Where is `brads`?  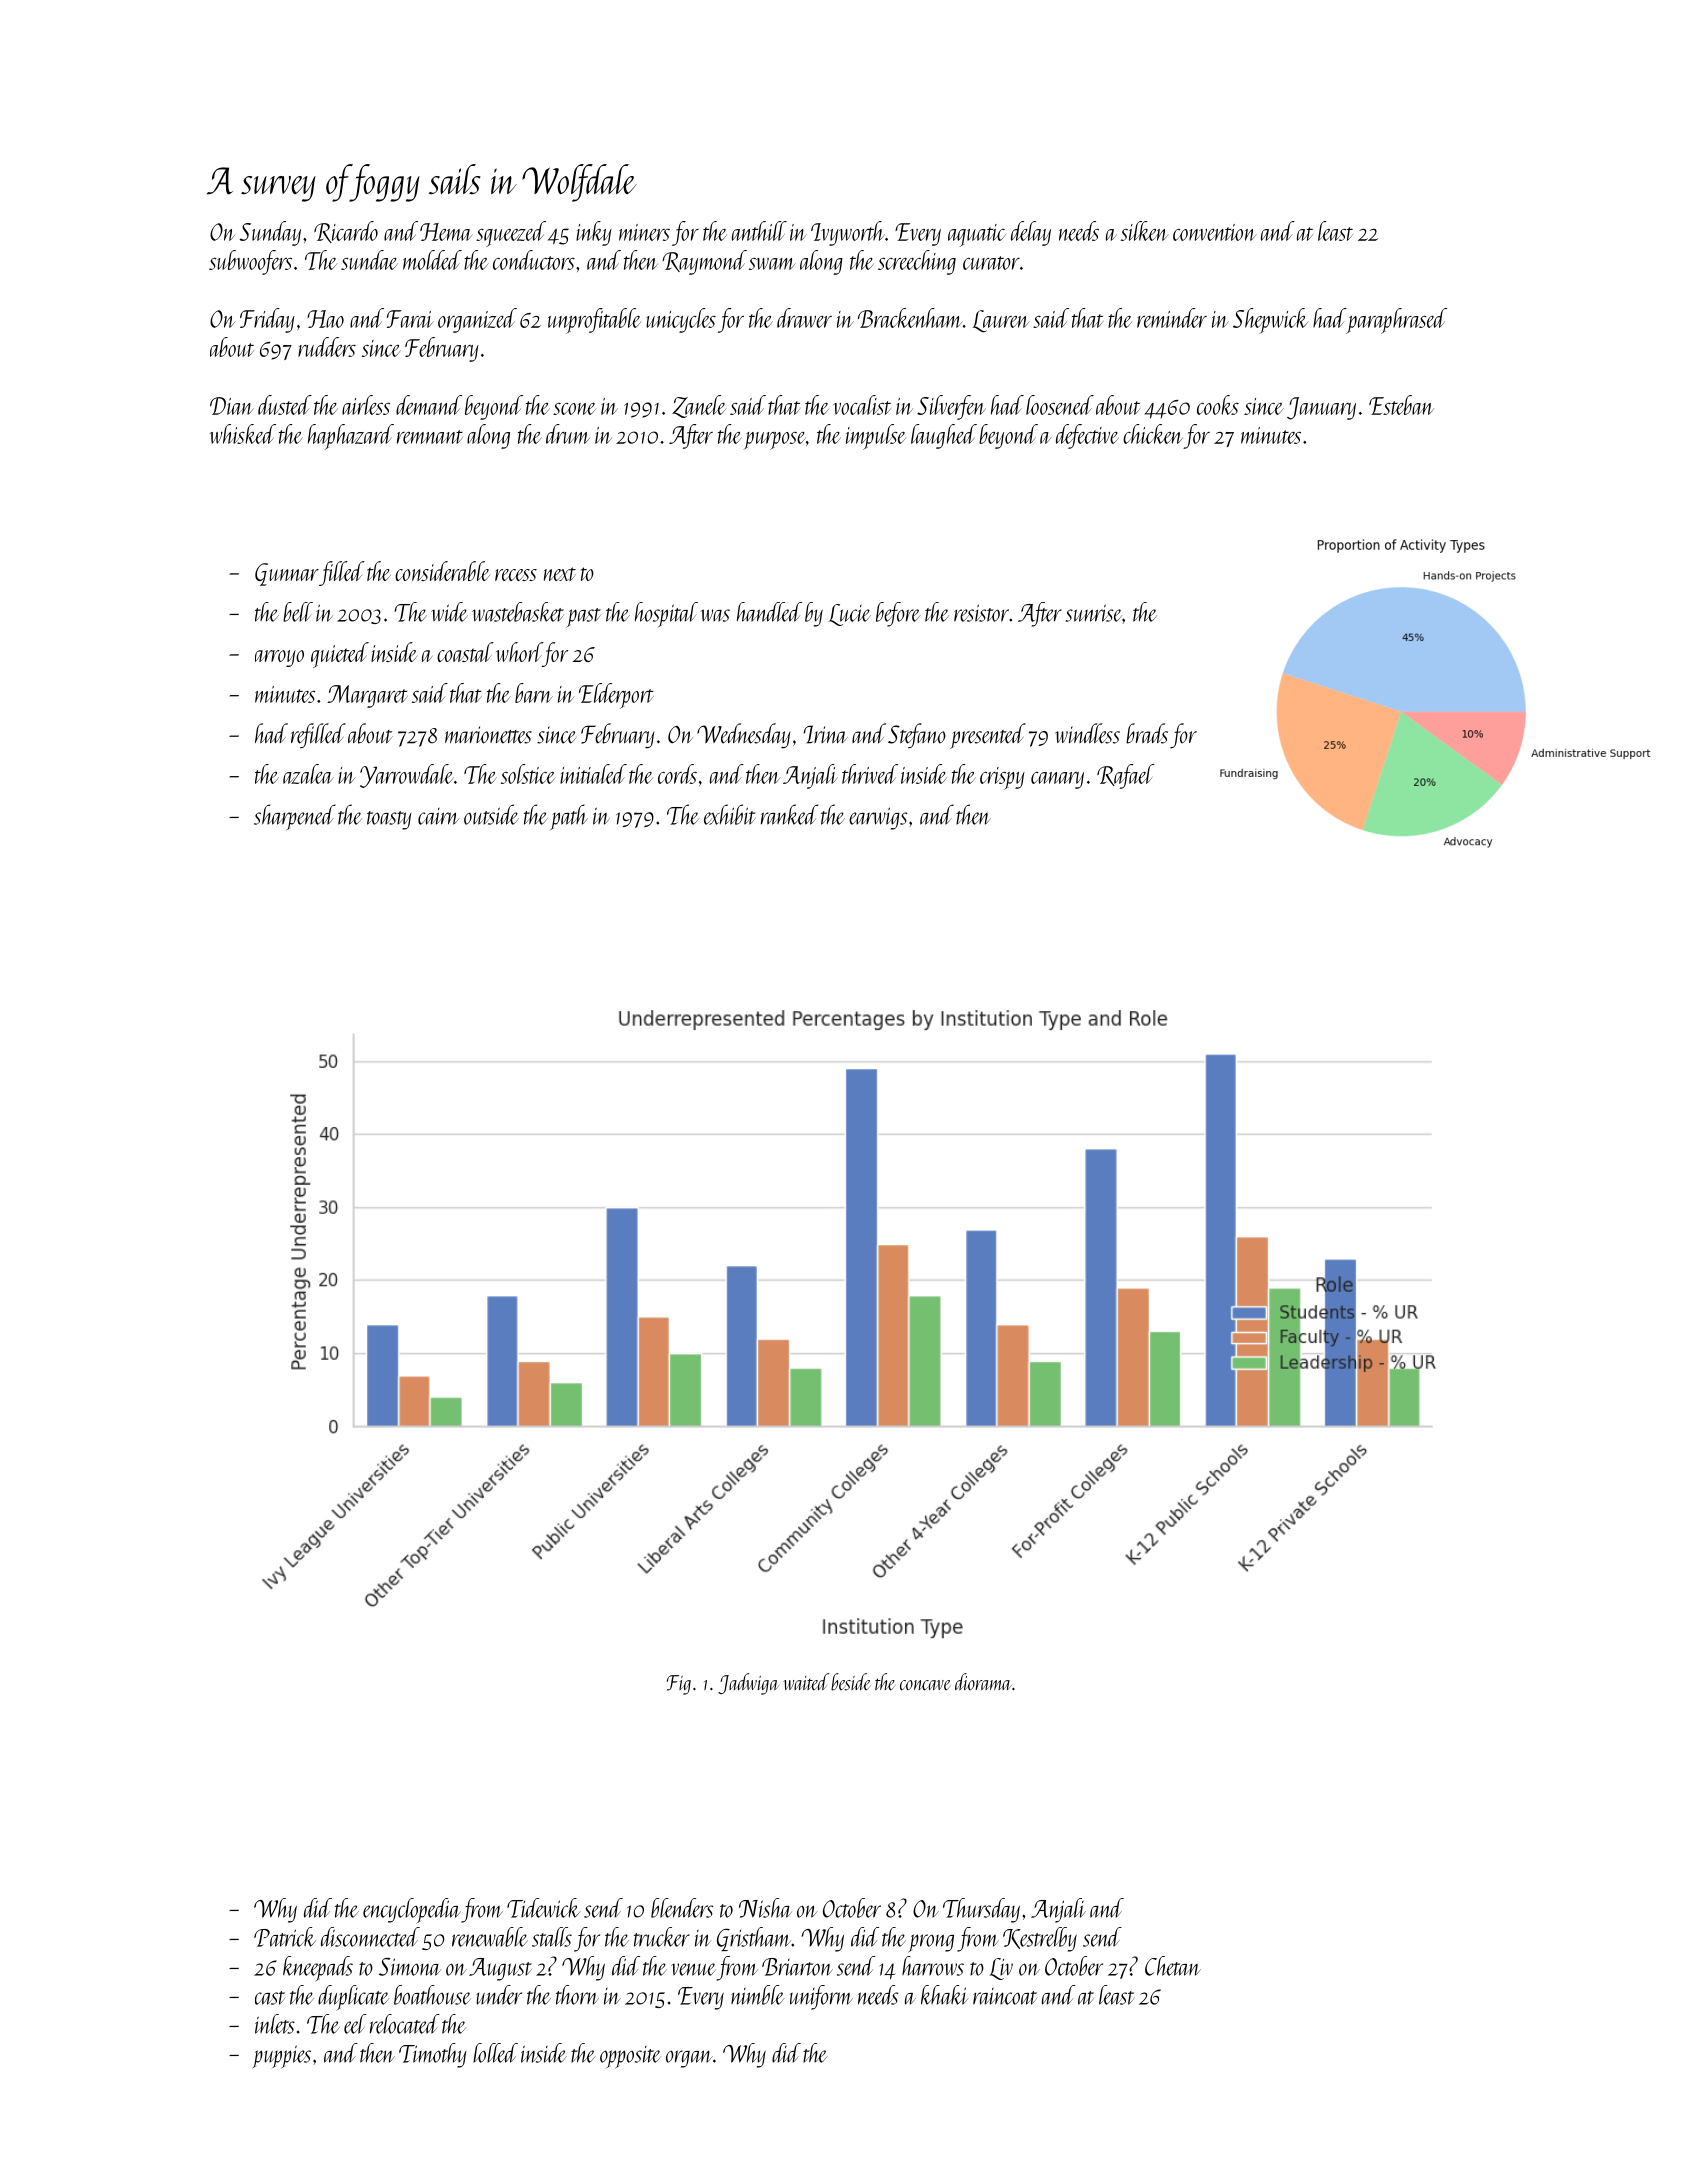 brads is located at coordinates (1147, 733).
